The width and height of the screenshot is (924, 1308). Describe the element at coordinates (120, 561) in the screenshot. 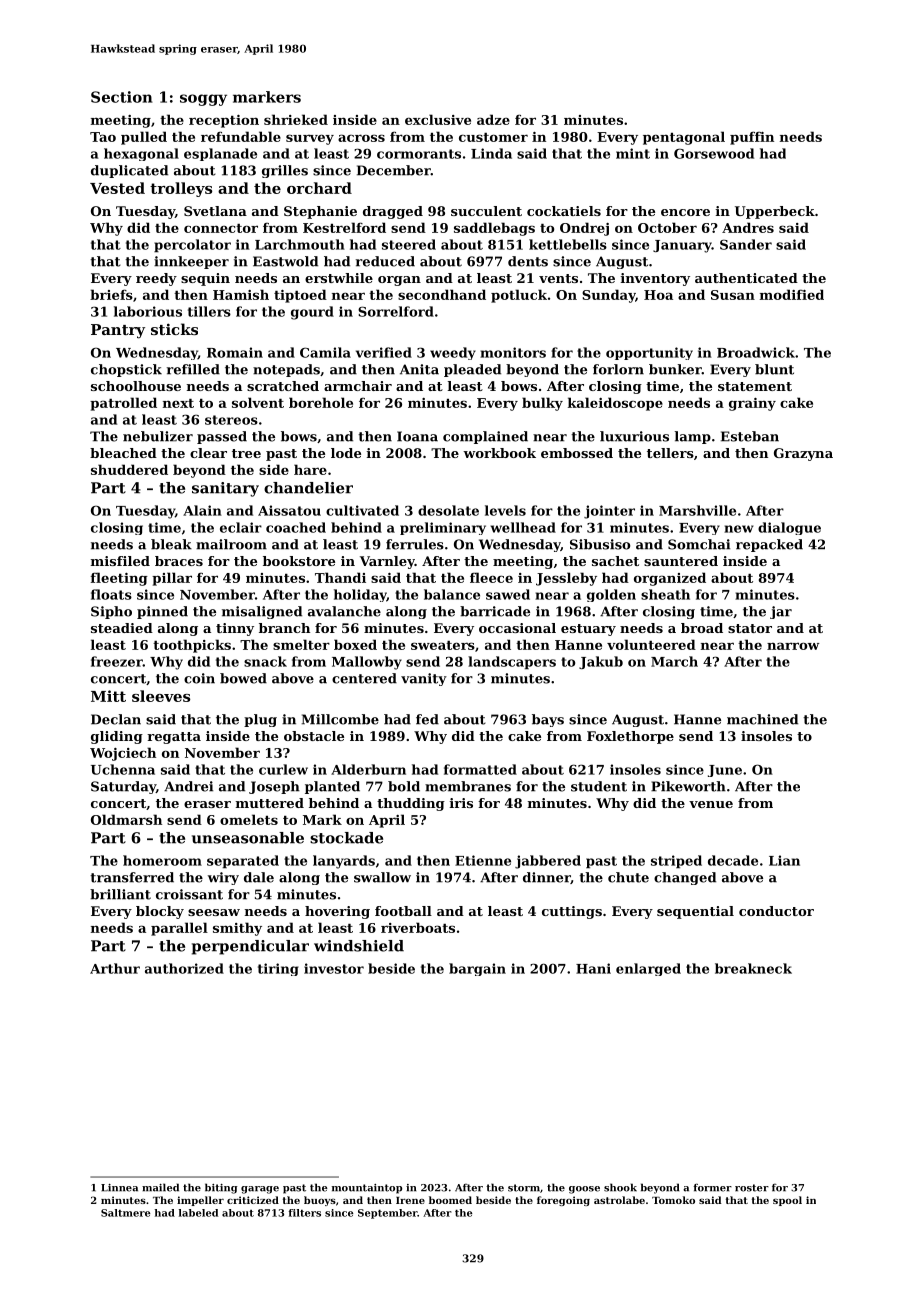

I see `misfiled` at that location.
